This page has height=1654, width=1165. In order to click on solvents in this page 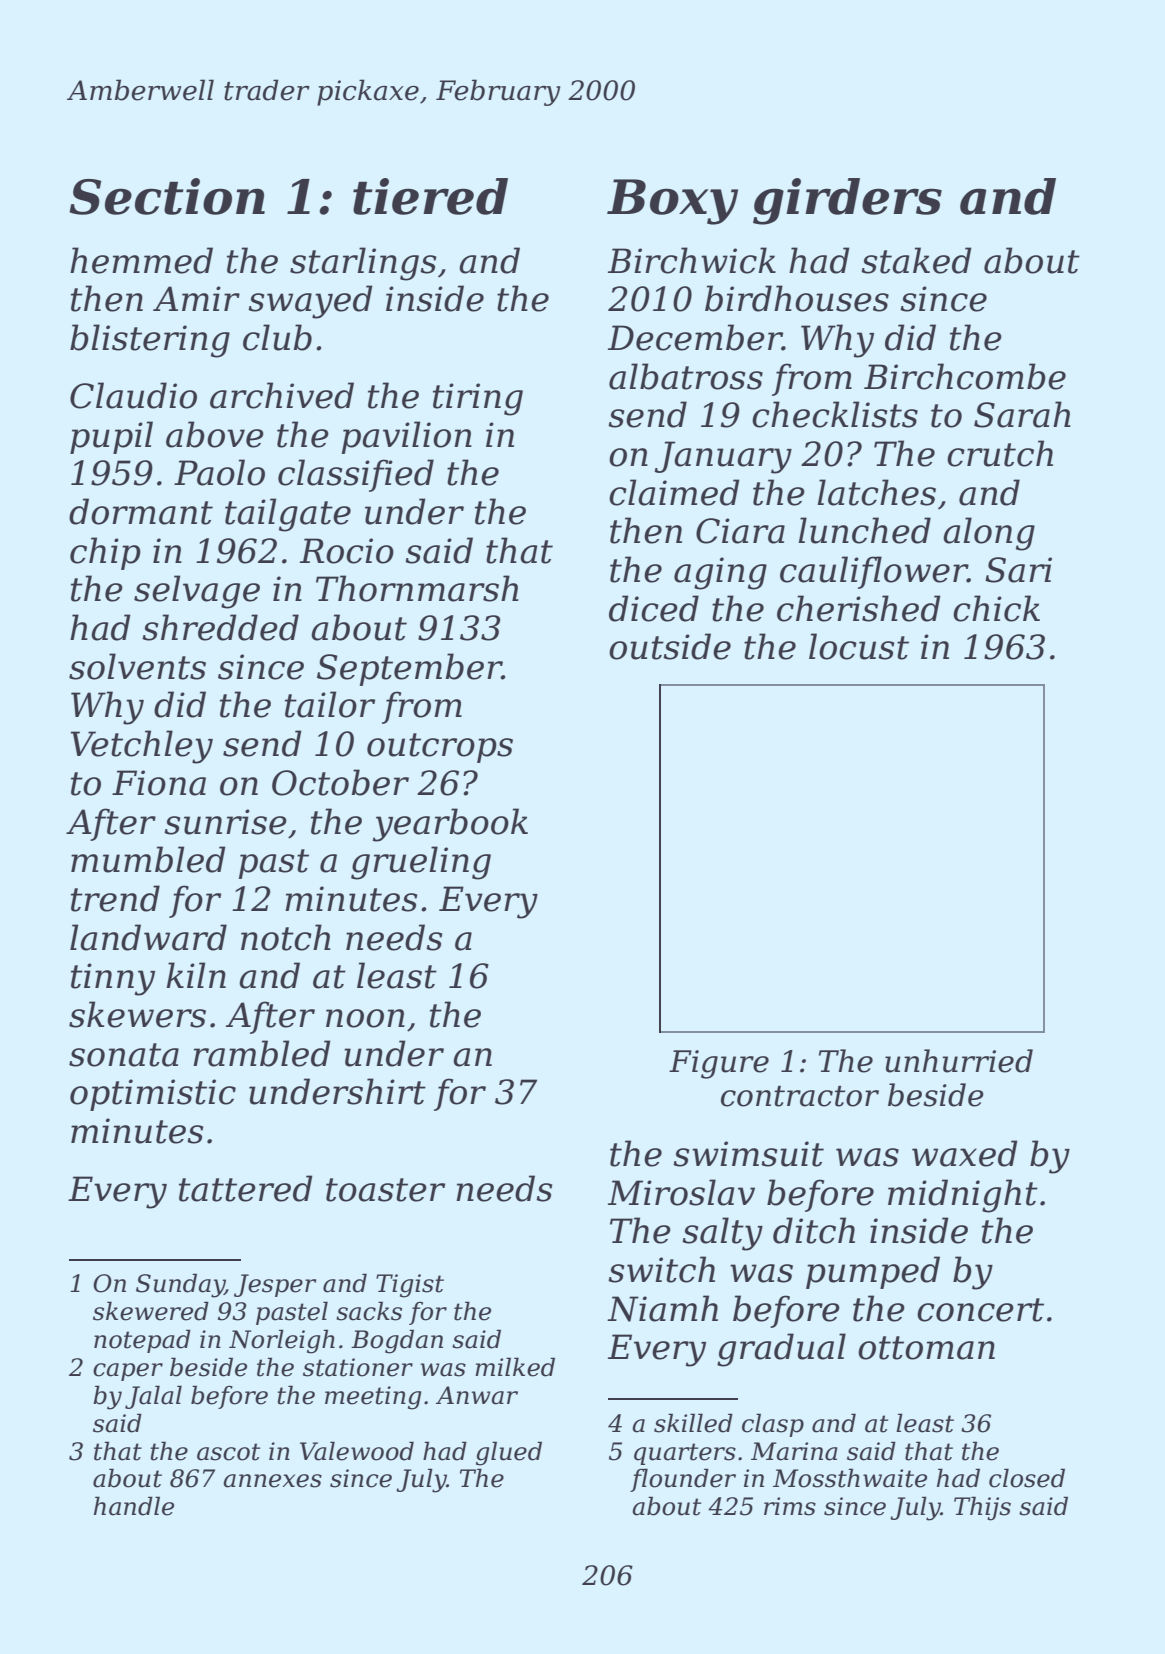, I will do `click(137, 666)`.
